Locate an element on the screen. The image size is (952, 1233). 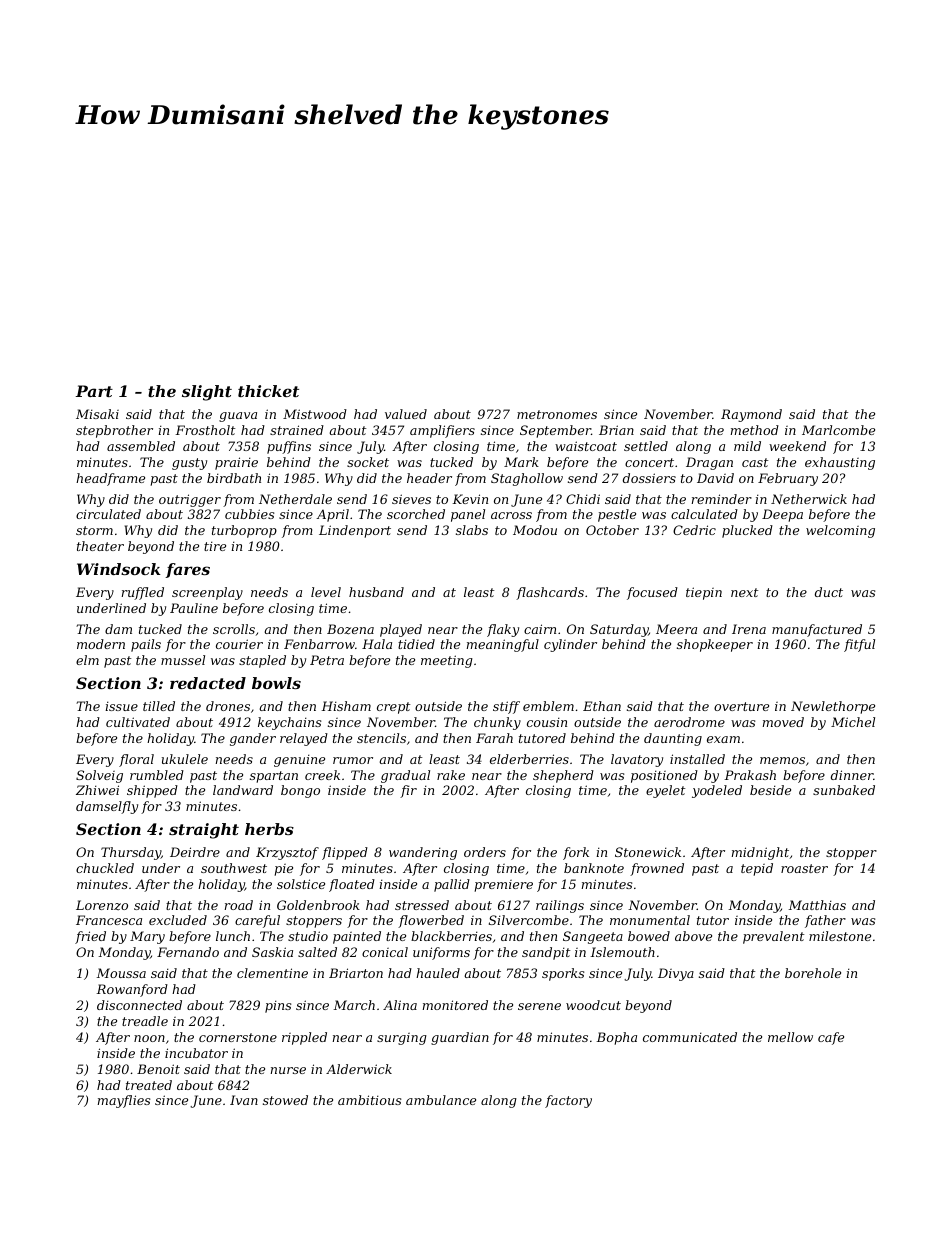
fir is located at coordinates (408, 791).
